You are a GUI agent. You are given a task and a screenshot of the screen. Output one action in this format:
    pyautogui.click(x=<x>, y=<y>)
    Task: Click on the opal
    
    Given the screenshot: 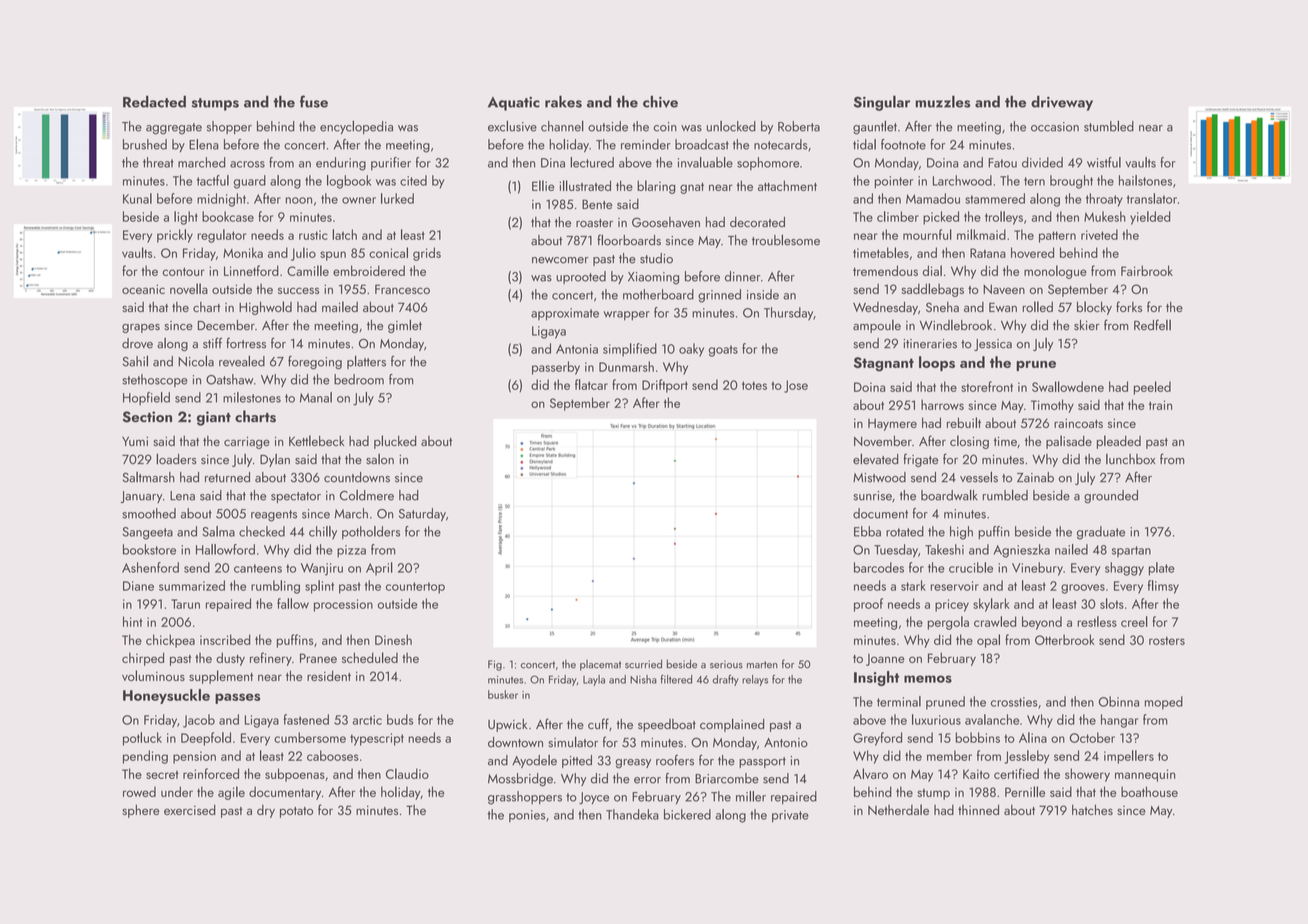 What is the action you would take?
    pyautogui.click(x=988, y=641)
